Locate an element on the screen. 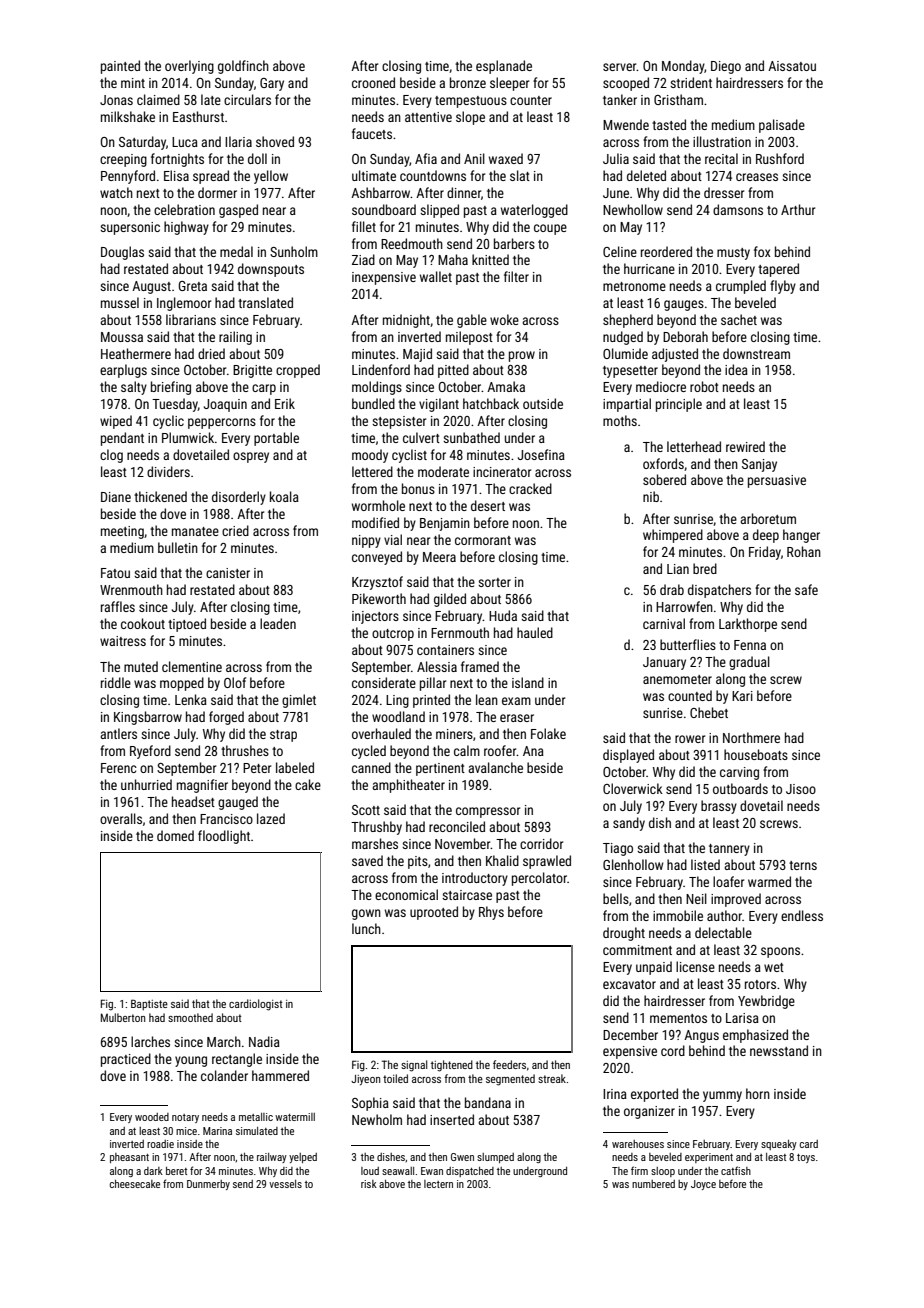  Nadia is located at coordinates (264, 1041).
